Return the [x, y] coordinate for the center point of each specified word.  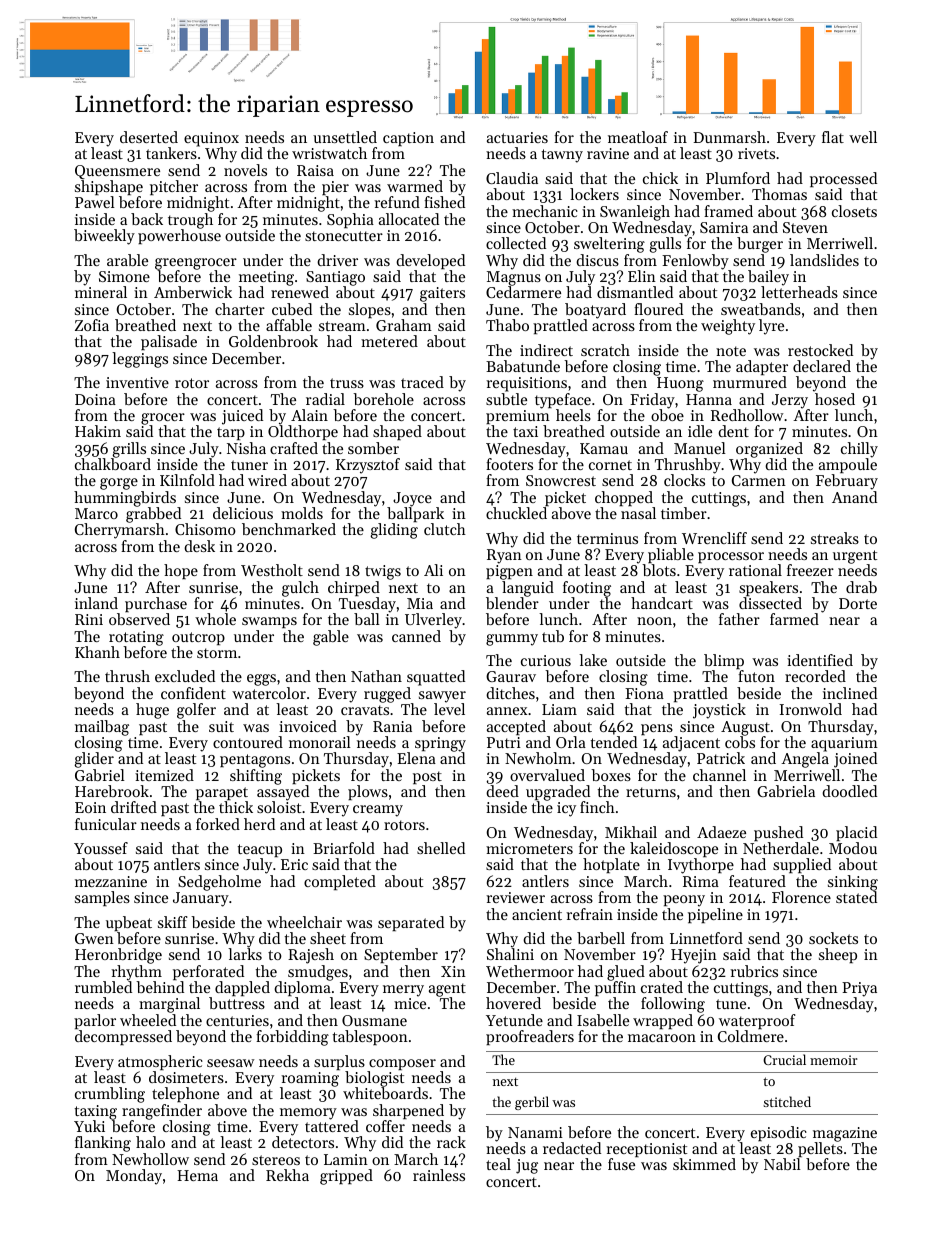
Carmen [759, 480]
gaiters [442, 294]
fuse [621, 1164]
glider [94, 760]
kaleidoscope [674, 850]
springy [440, 744]
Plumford [738, 178]
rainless [439, 1175]
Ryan [504, 556]
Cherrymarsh [120, 531]
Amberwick [193, 292]
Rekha [287, 1175]
